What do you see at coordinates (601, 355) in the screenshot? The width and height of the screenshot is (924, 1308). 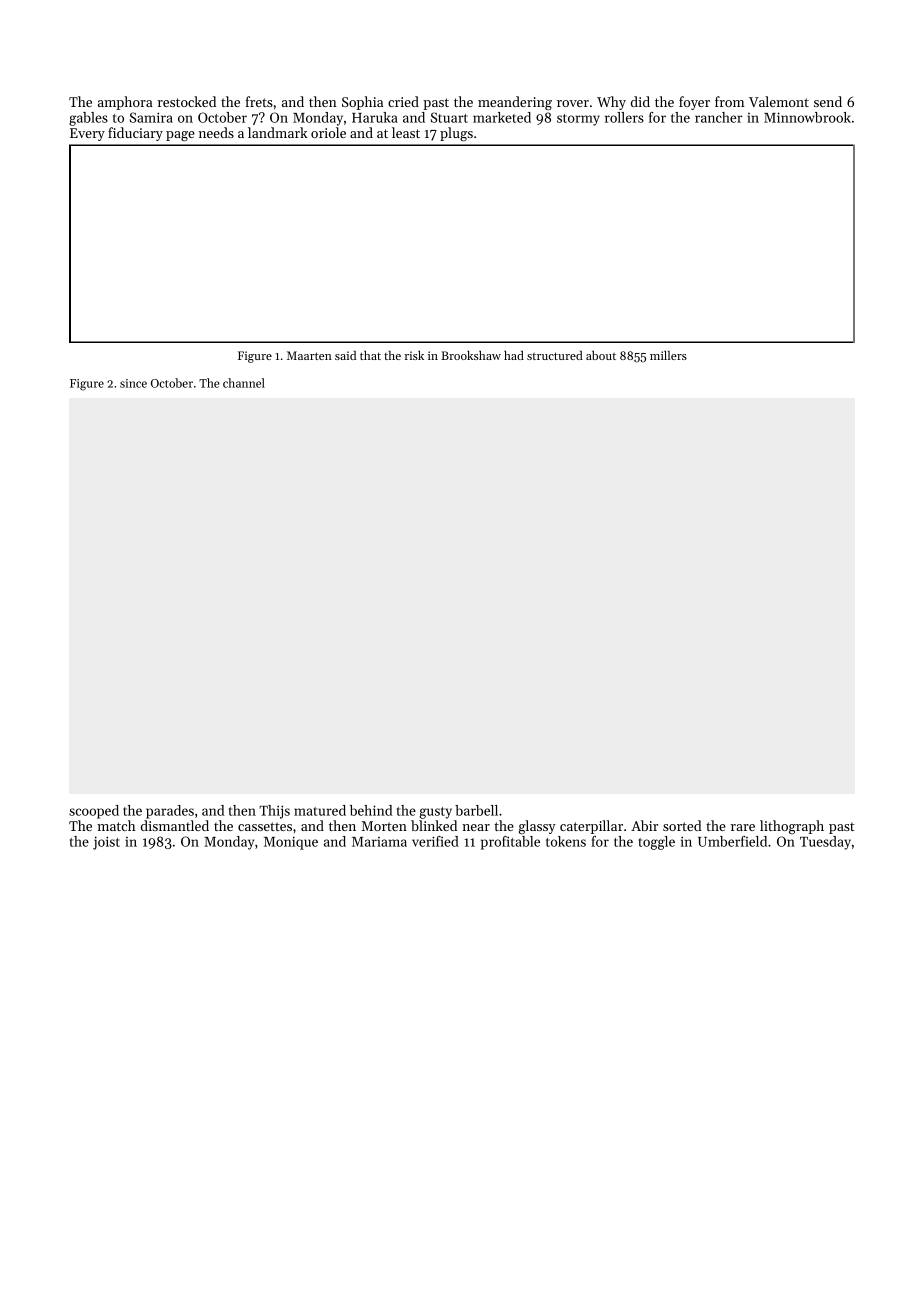 I see `about` at bounding box center [601, 355].
